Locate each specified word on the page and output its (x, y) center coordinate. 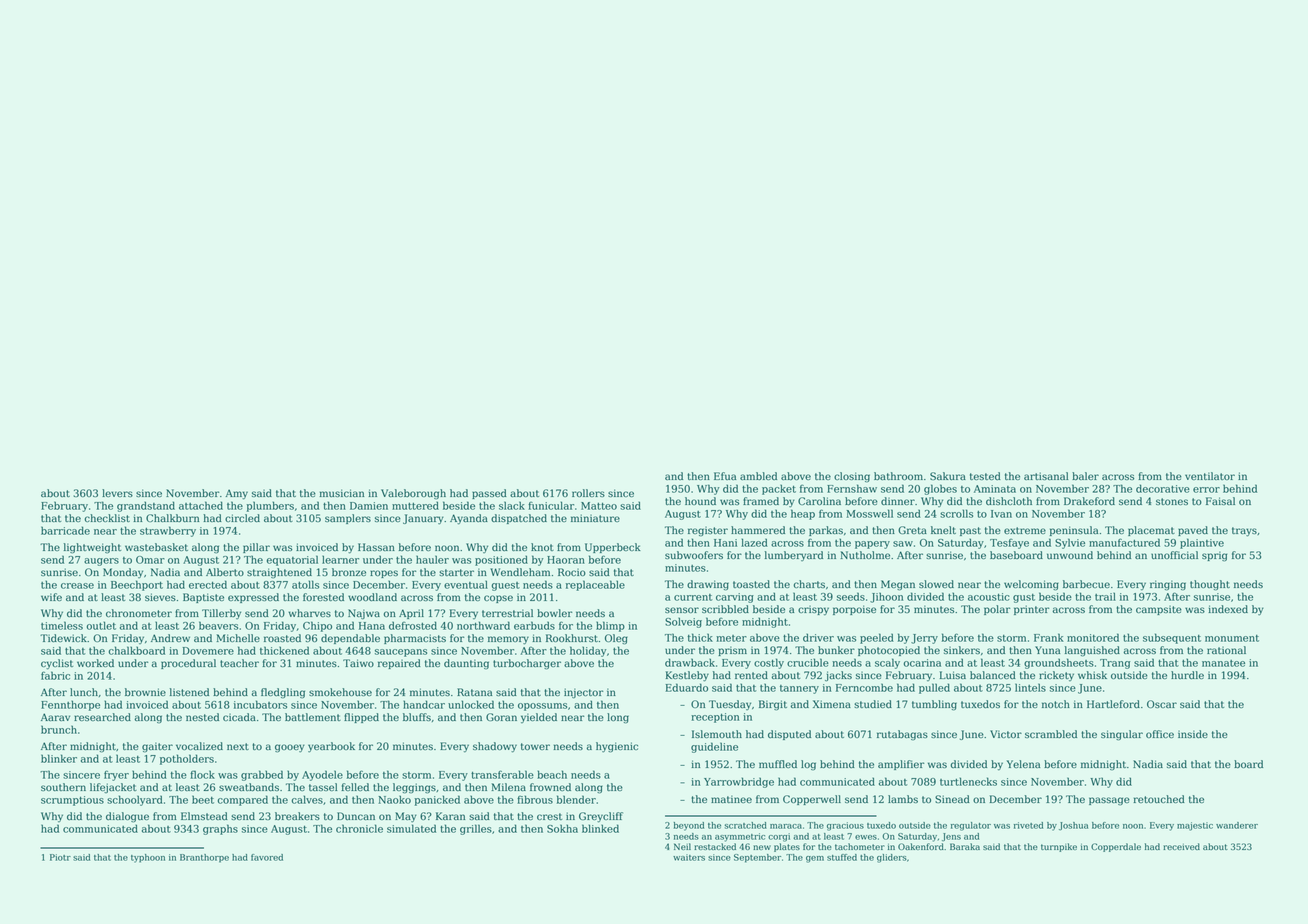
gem (815, 859)
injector (583, 693)
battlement (313, 717)
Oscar (1162, 704)
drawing (708, 585)
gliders (892, 858)
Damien (369, 506)
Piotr (60, 857)
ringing (1168, 585)
